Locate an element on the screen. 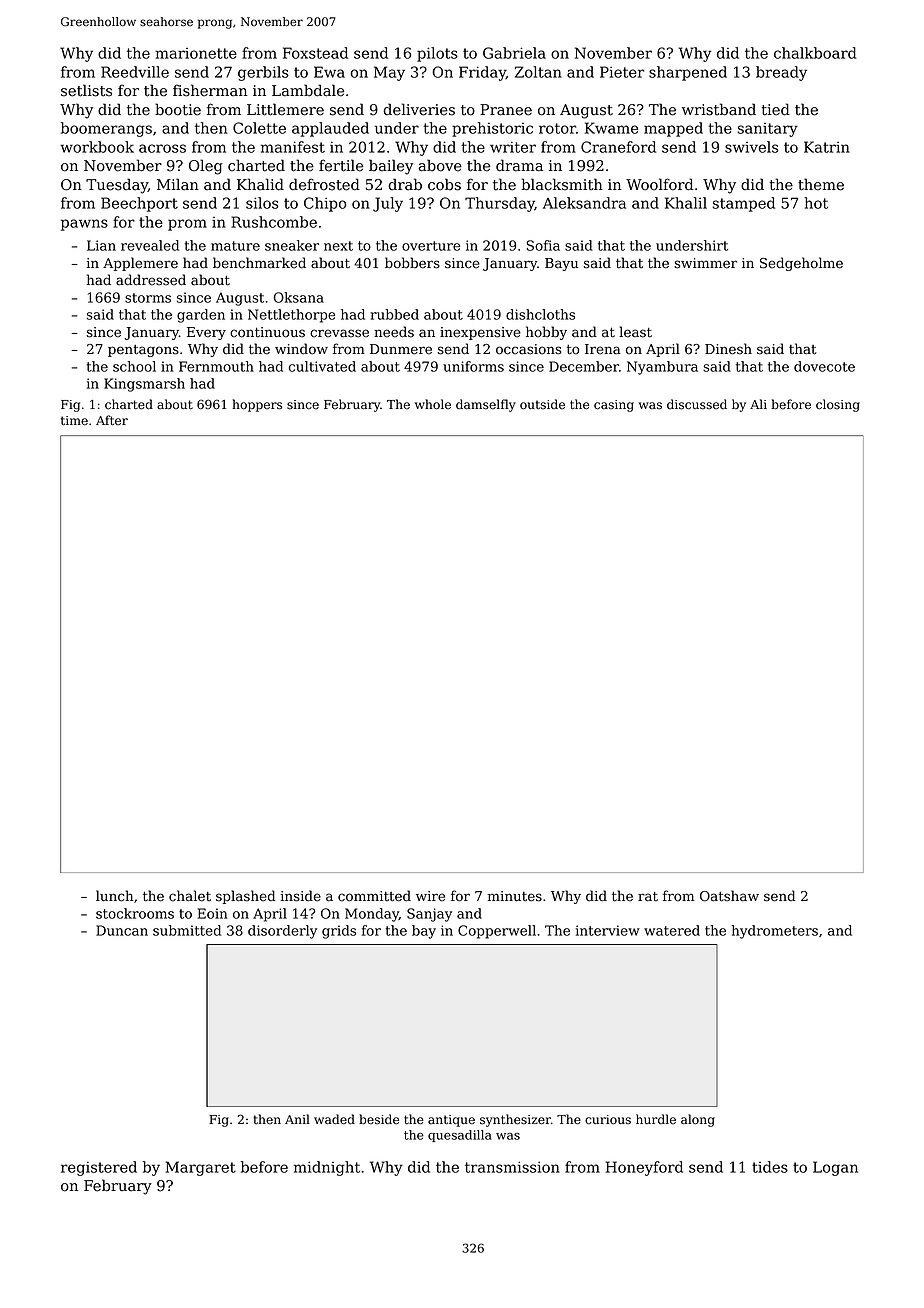 This screenshot has height=1308, width=924. discussed is located at coordinates (697, 404).
